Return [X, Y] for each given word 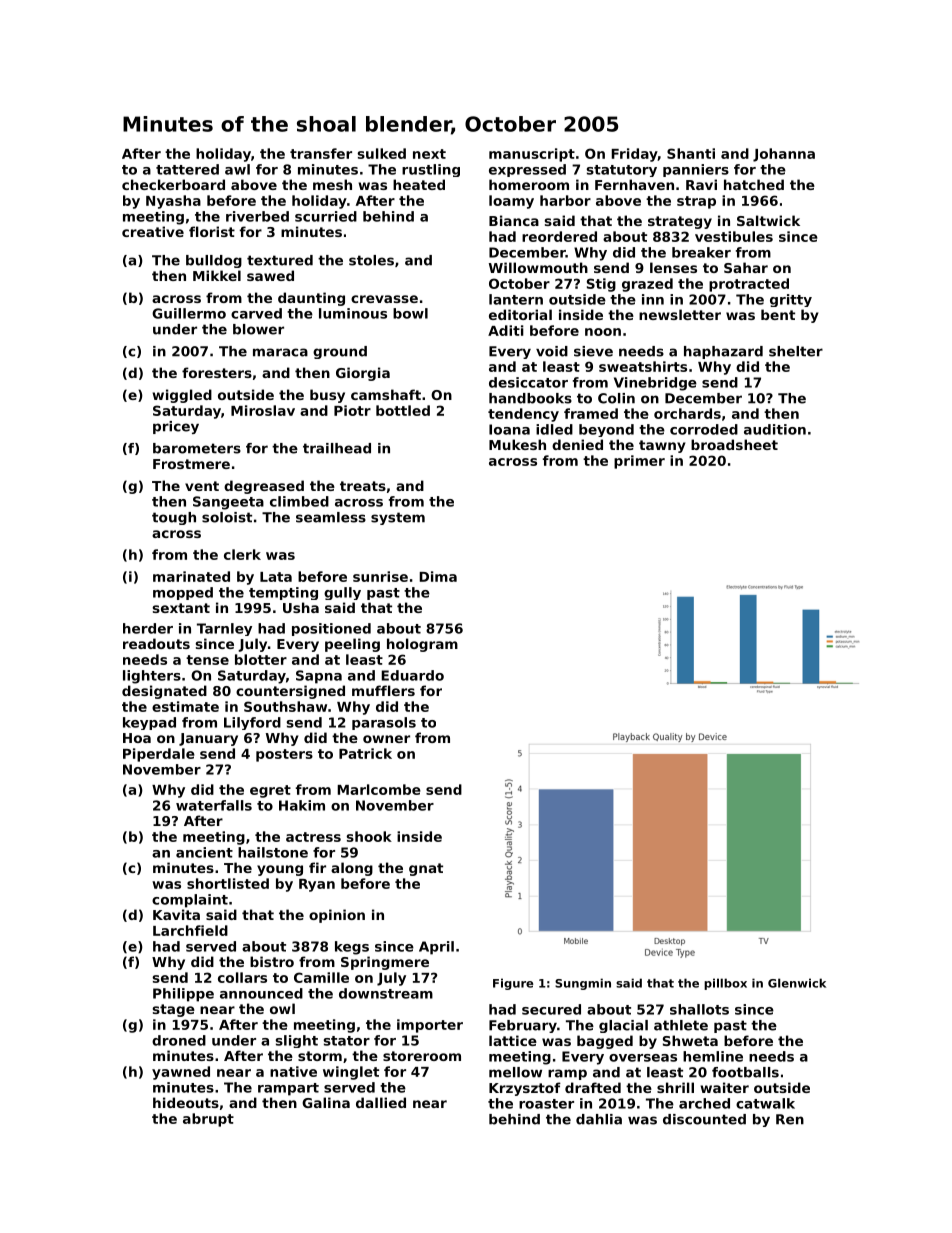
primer [639, 462]
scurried [326, 216]
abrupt [208, 1120]
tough [174, 518]
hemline [713, 1056]
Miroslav [263, 410]
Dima [438, 576]
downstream [386, 993]
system [398, 518]
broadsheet [734, 444]
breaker [701, 252]
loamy [511, 202]
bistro [272, 961]
